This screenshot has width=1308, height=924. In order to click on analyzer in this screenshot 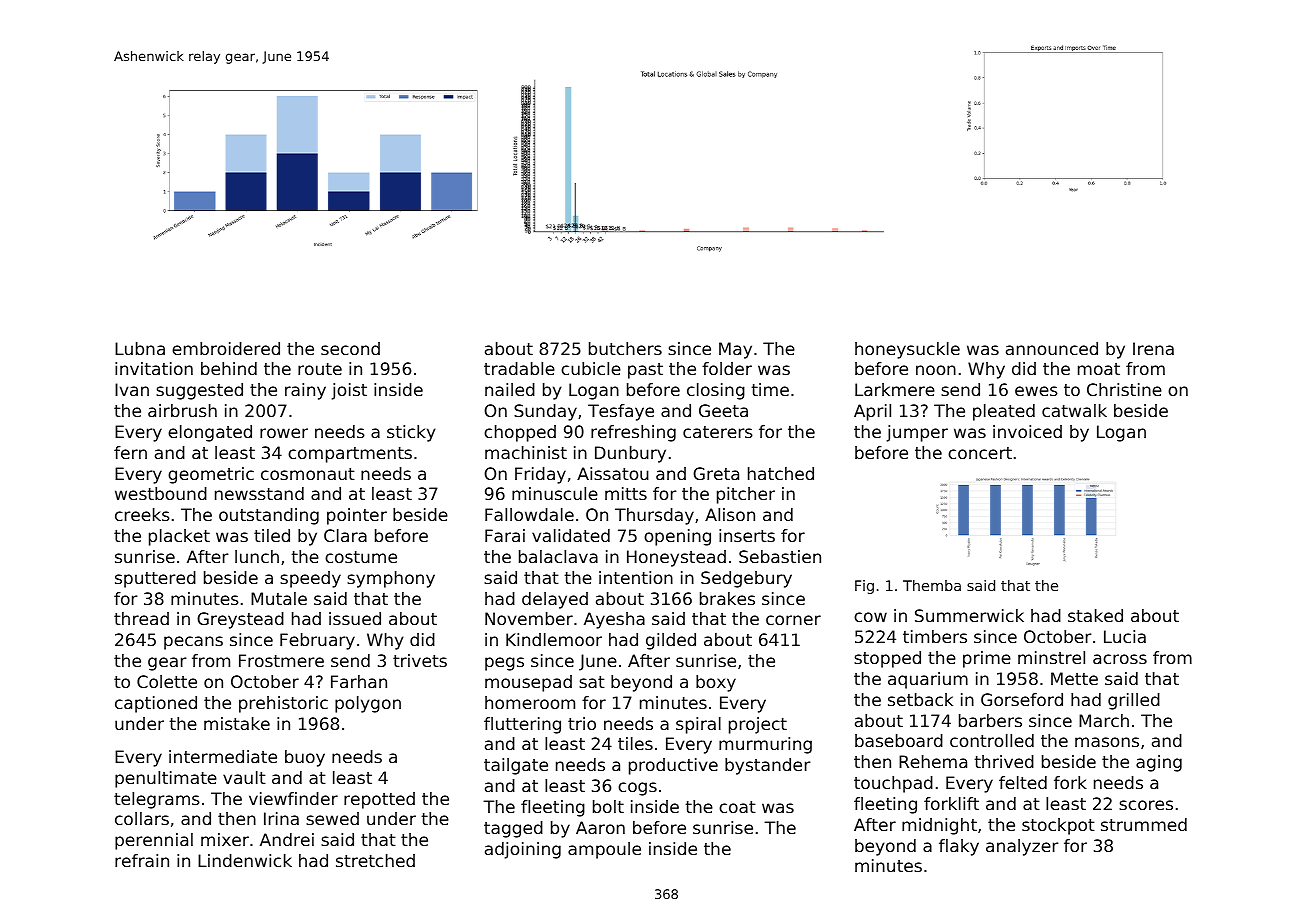, I will do `click(1022, 847)`.
